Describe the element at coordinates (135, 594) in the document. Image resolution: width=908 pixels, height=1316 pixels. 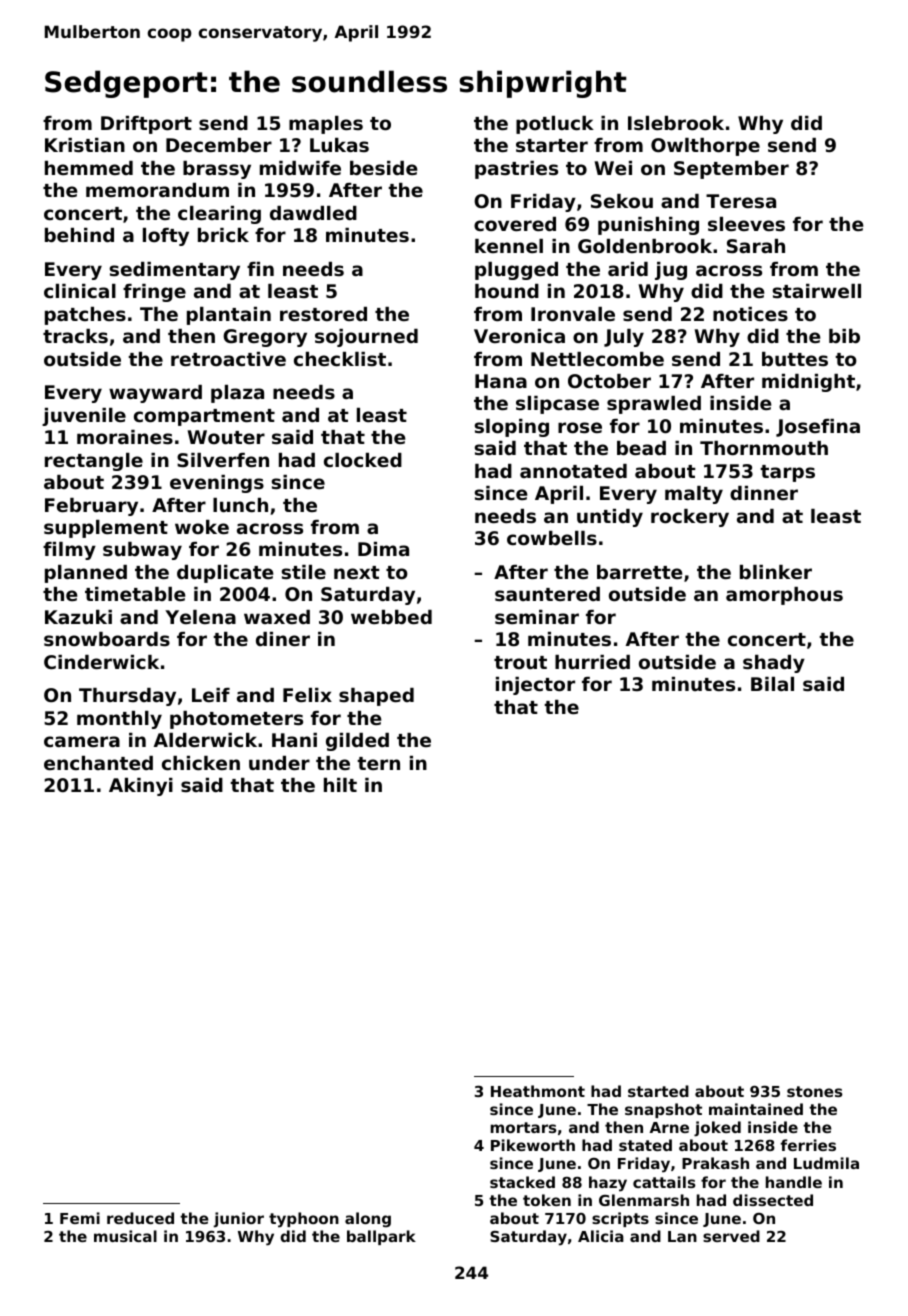
I see `timetable` at that location.
